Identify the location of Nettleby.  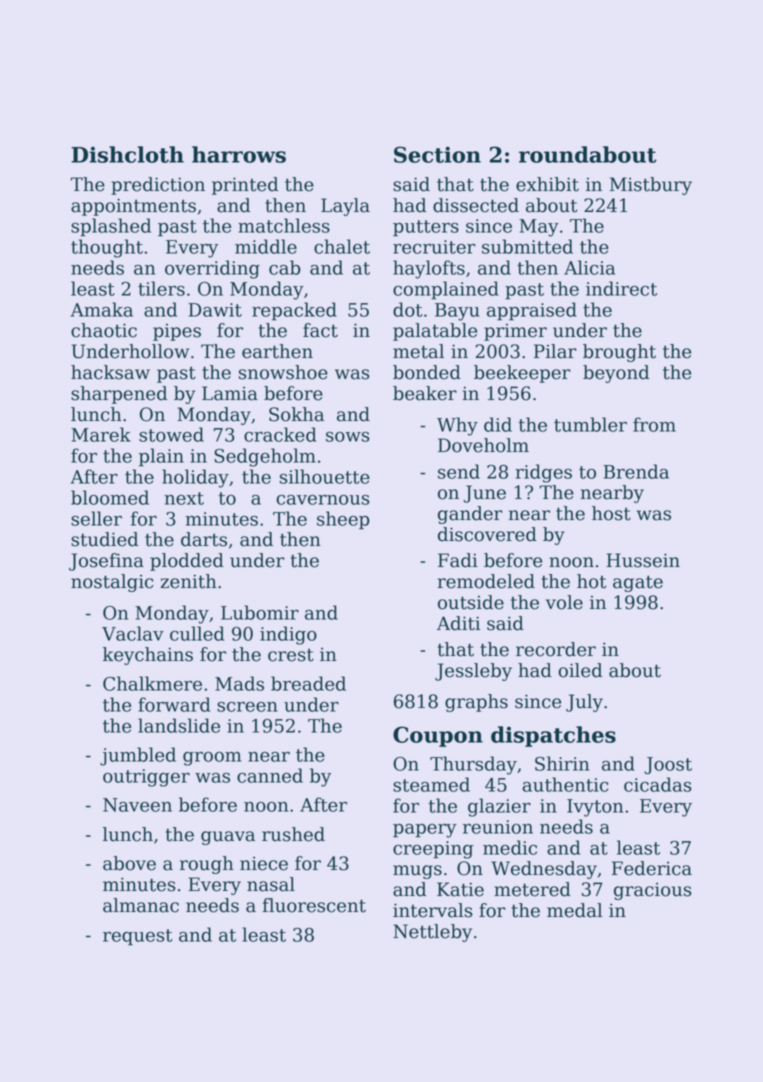
(432, 933).
